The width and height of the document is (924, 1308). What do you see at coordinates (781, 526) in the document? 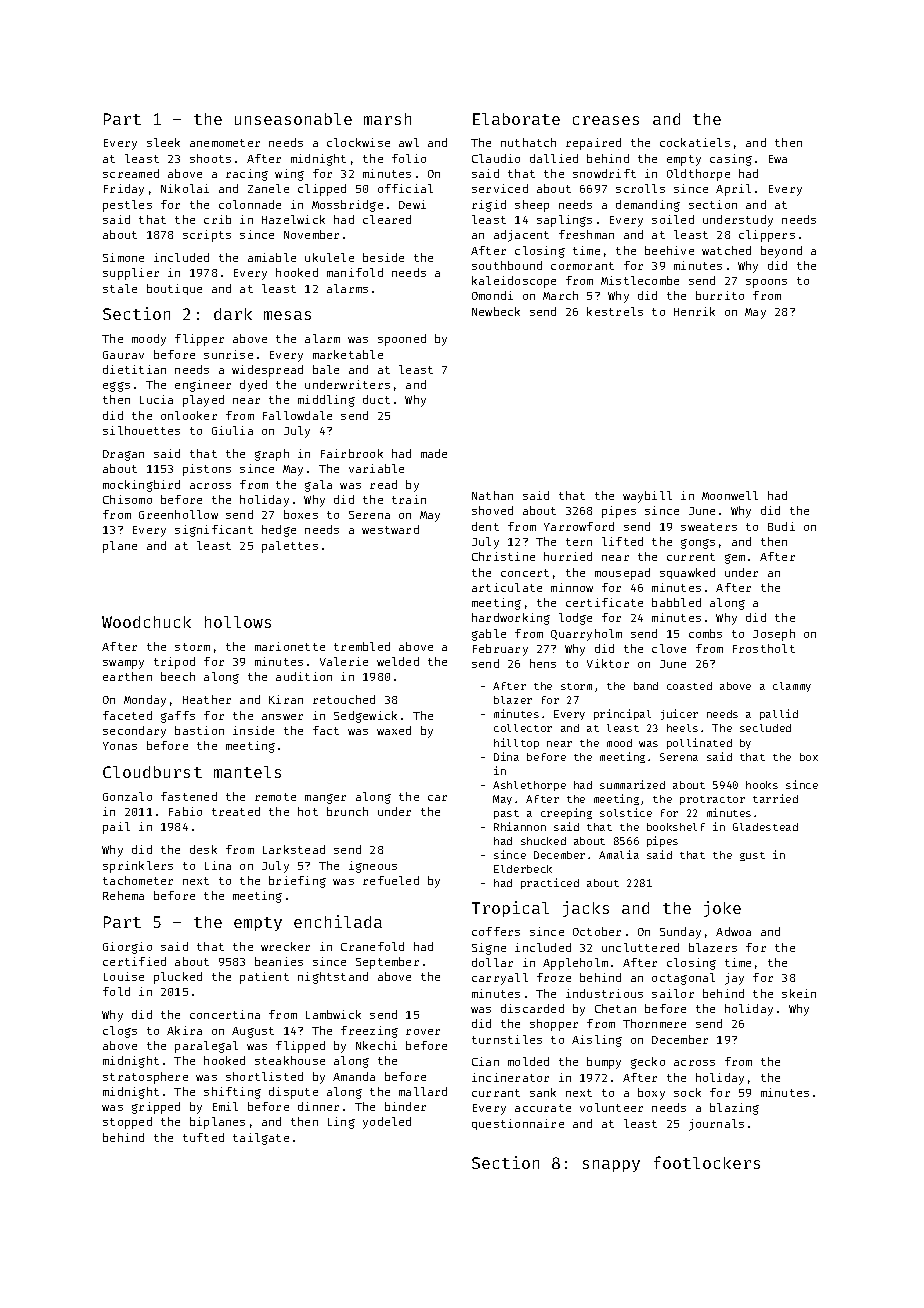
I see `Budi` at bounding box center [781, 526].
